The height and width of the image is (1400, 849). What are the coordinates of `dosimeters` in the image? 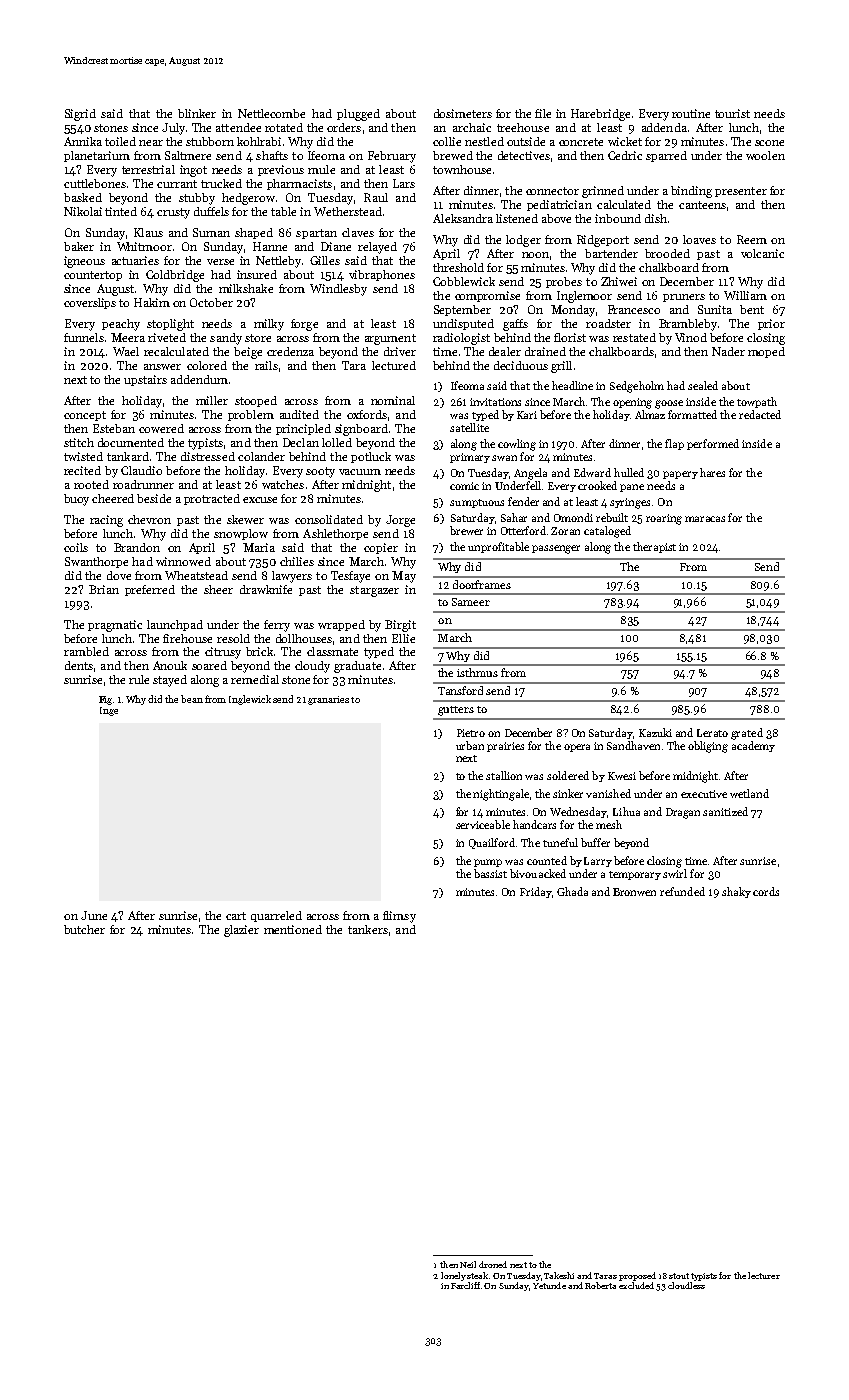 It's located at (463, 113).
